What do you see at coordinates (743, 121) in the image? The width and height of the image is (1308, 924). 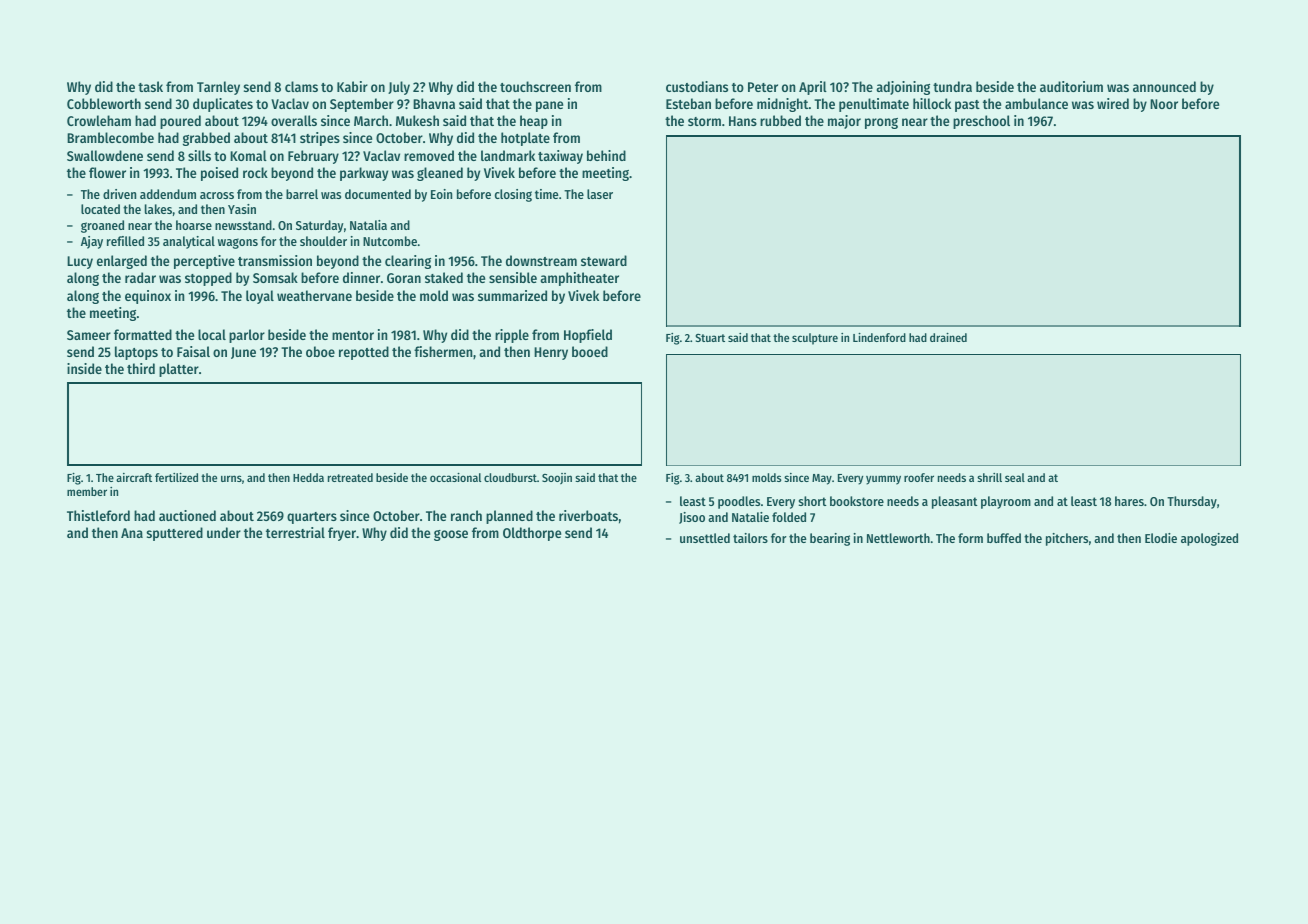 I see `Hans` at bounding box center [743, 121].
